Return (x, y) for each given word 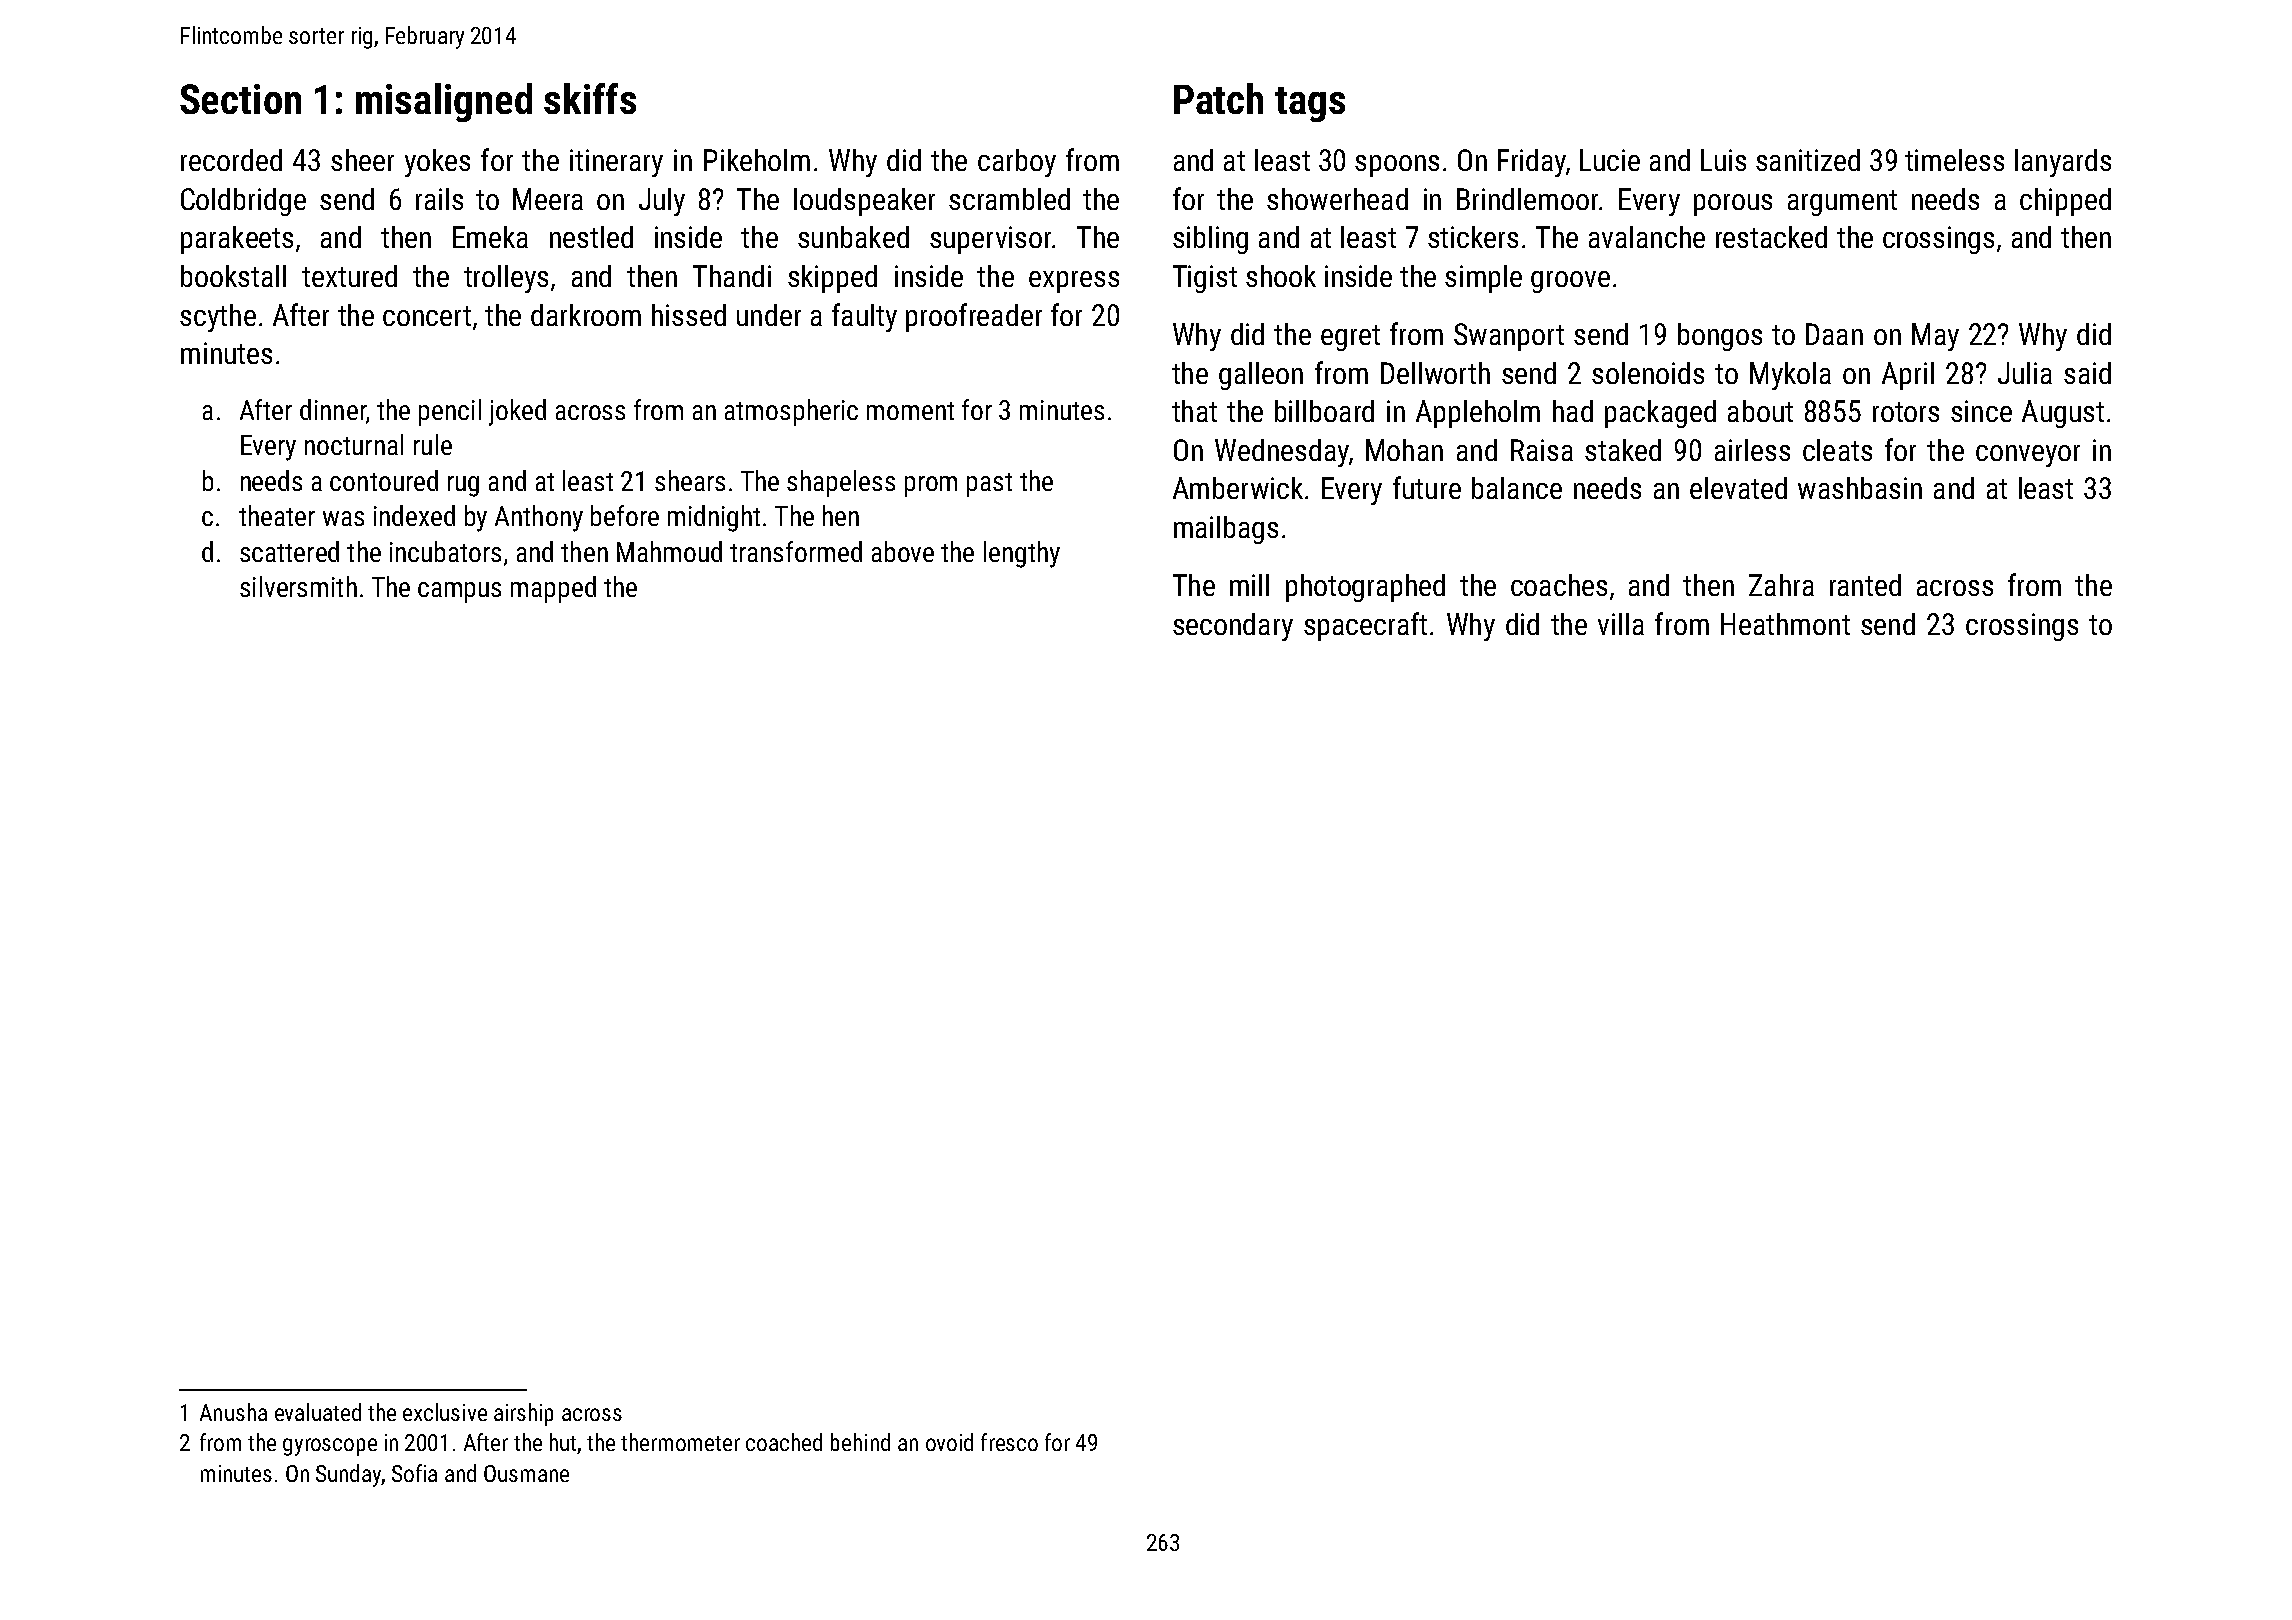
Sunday (349, 1475)
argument (1842, 203)
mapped (553, 589)
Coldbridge (243, 202)
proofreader (974, 317)
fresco (1009, 1442)
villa (1621, 624)
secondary (1233, 627)
